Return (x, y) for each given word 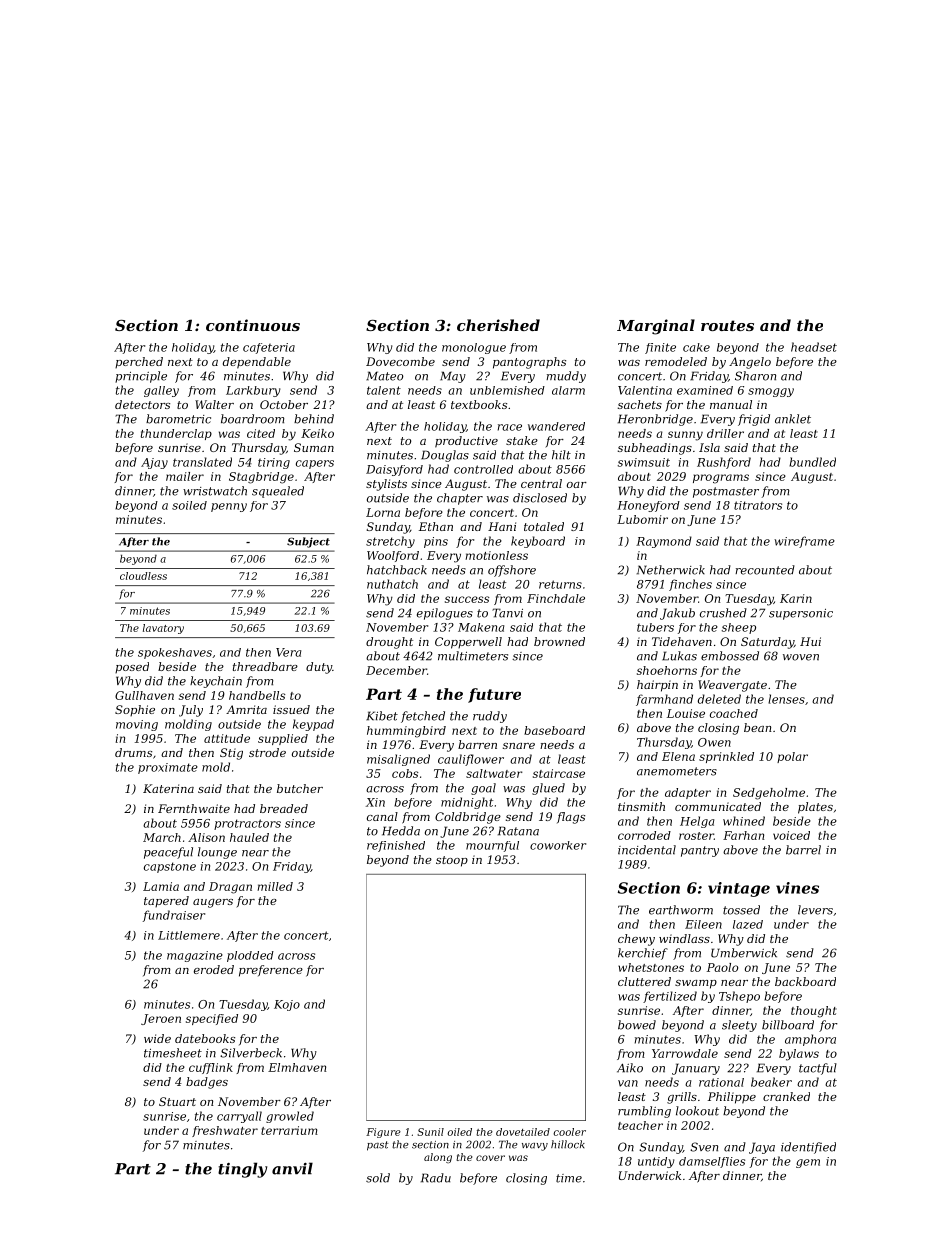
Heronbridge (655, 420)
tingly (242, 1170)
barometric (178, 419)
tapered (166, 901)
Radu (436, 1178)
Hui (810, 641)
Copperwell (468, 643)
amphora (810, 1040)
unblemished (507, 390)
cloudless (143, 576)
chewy (636, 940)
